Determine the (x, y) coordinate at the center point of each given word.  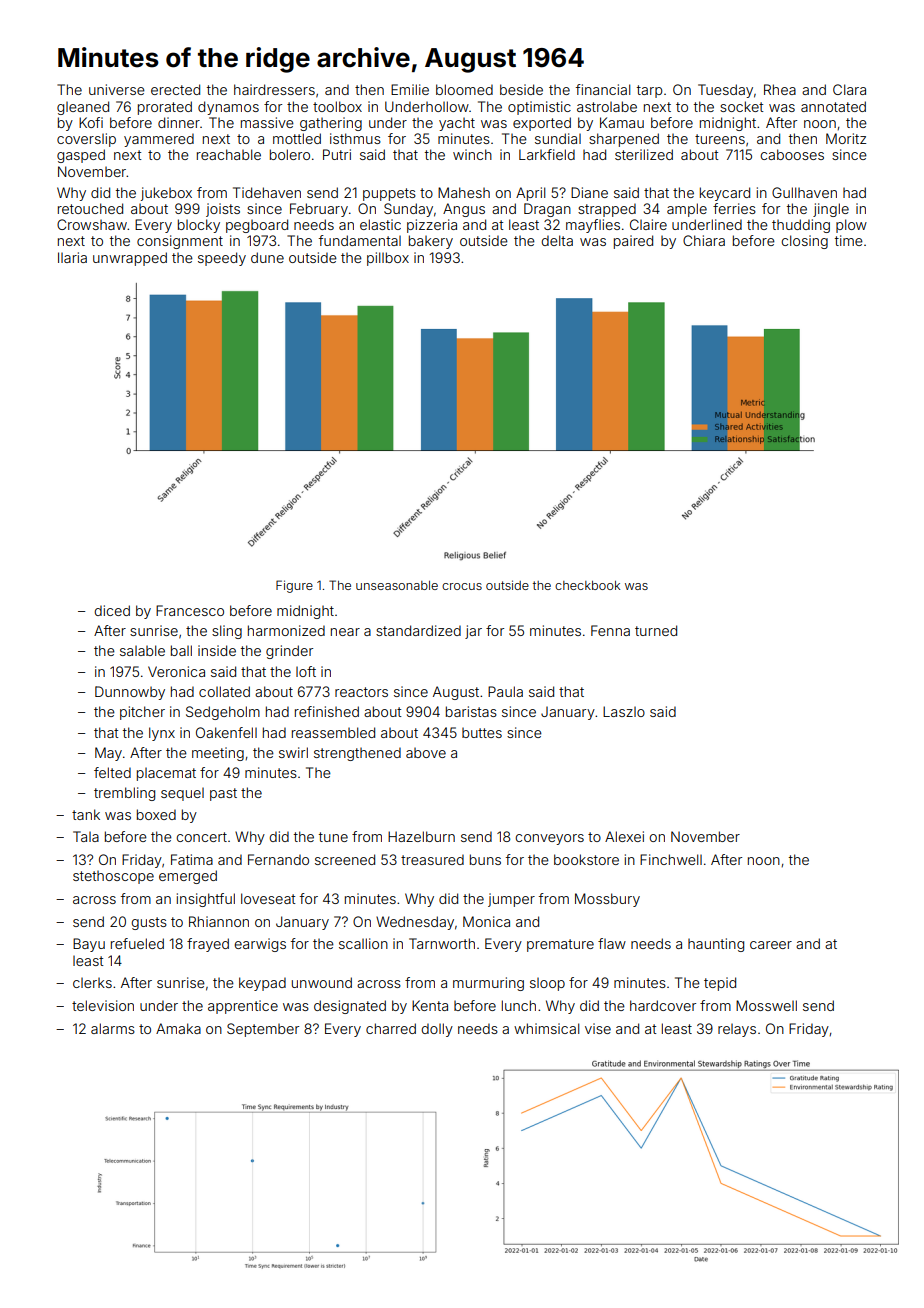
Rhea (780, 89)
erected (175, 89)
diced (112, 610)
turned (656, 630)
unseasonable (397, 585)
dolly (437, 1030)
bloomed (464, 89)
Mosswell (766, 1005)
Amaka (178, 1028)
